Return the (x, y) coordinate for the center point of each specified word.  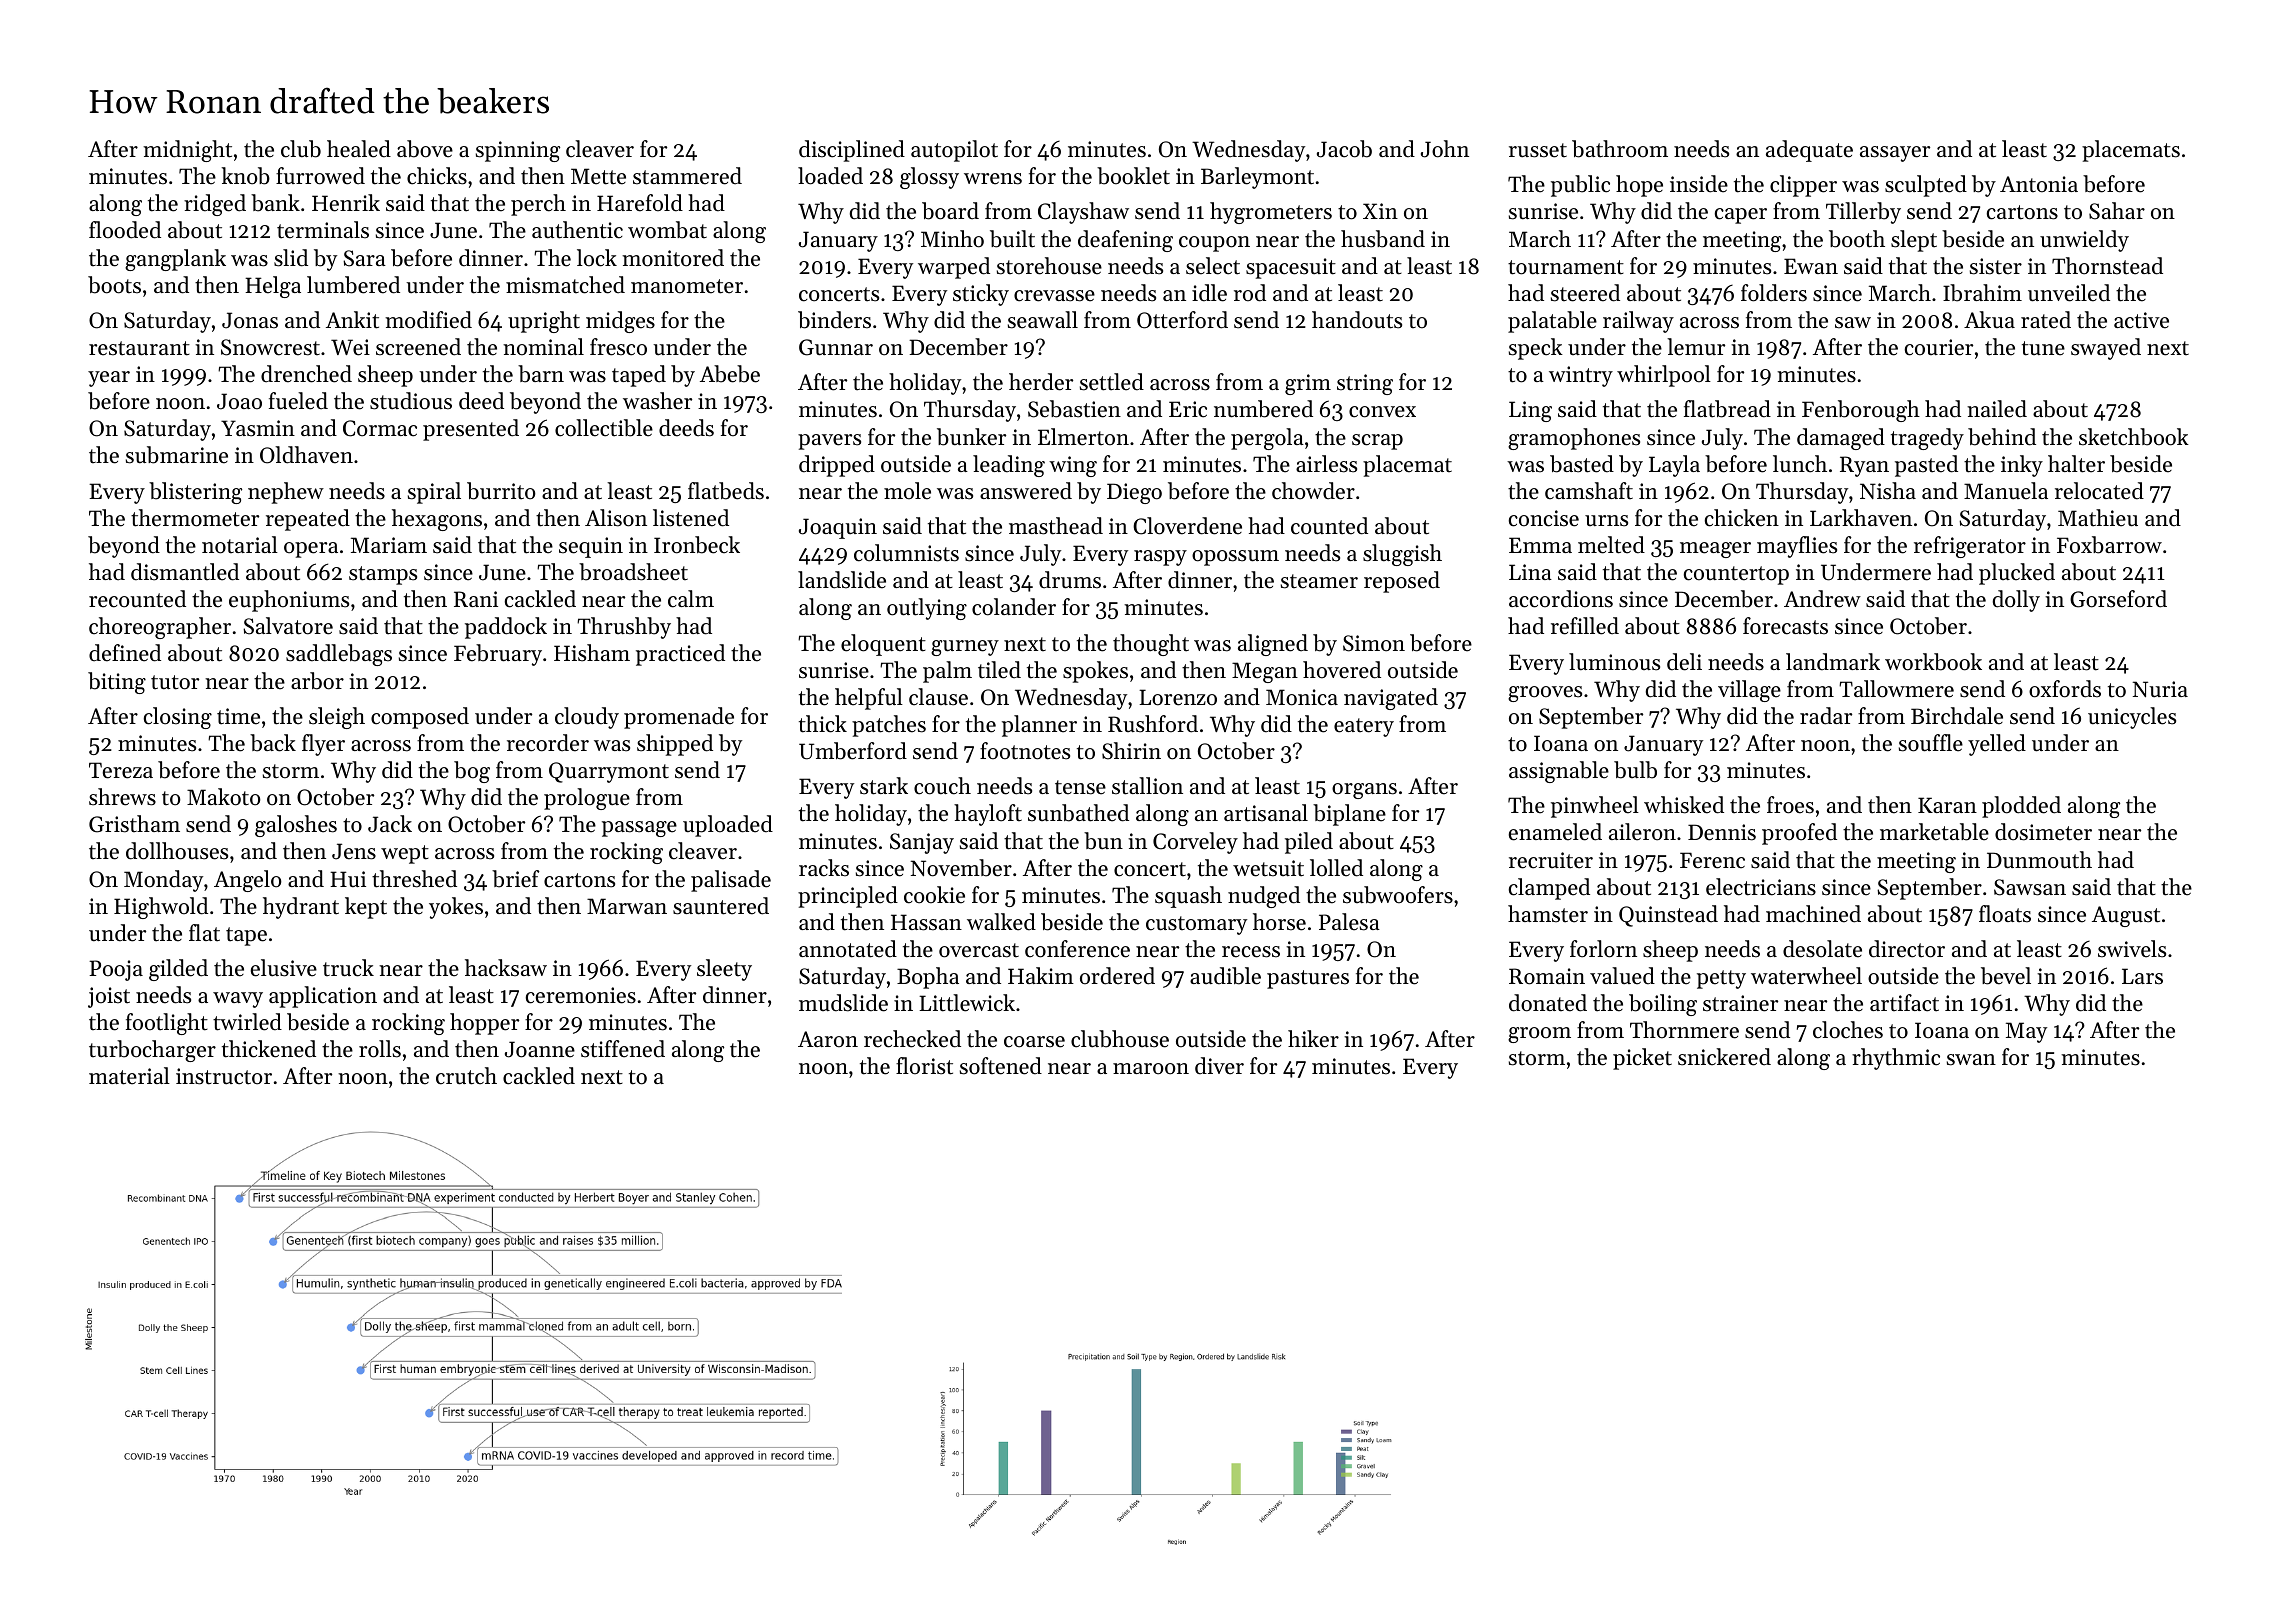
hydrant (301, 908)
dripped (837, 466)
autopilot (954, 151)
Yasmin (258, 428)
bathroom (1620, 149)
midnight (187, 151)
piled (1309, 843)
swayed (2106, 349)
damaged (1841, 439)
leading (1009, 466)
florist (924, 1066)
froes (1790, 805)
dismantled (185, 572)
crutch (466, 1076)
